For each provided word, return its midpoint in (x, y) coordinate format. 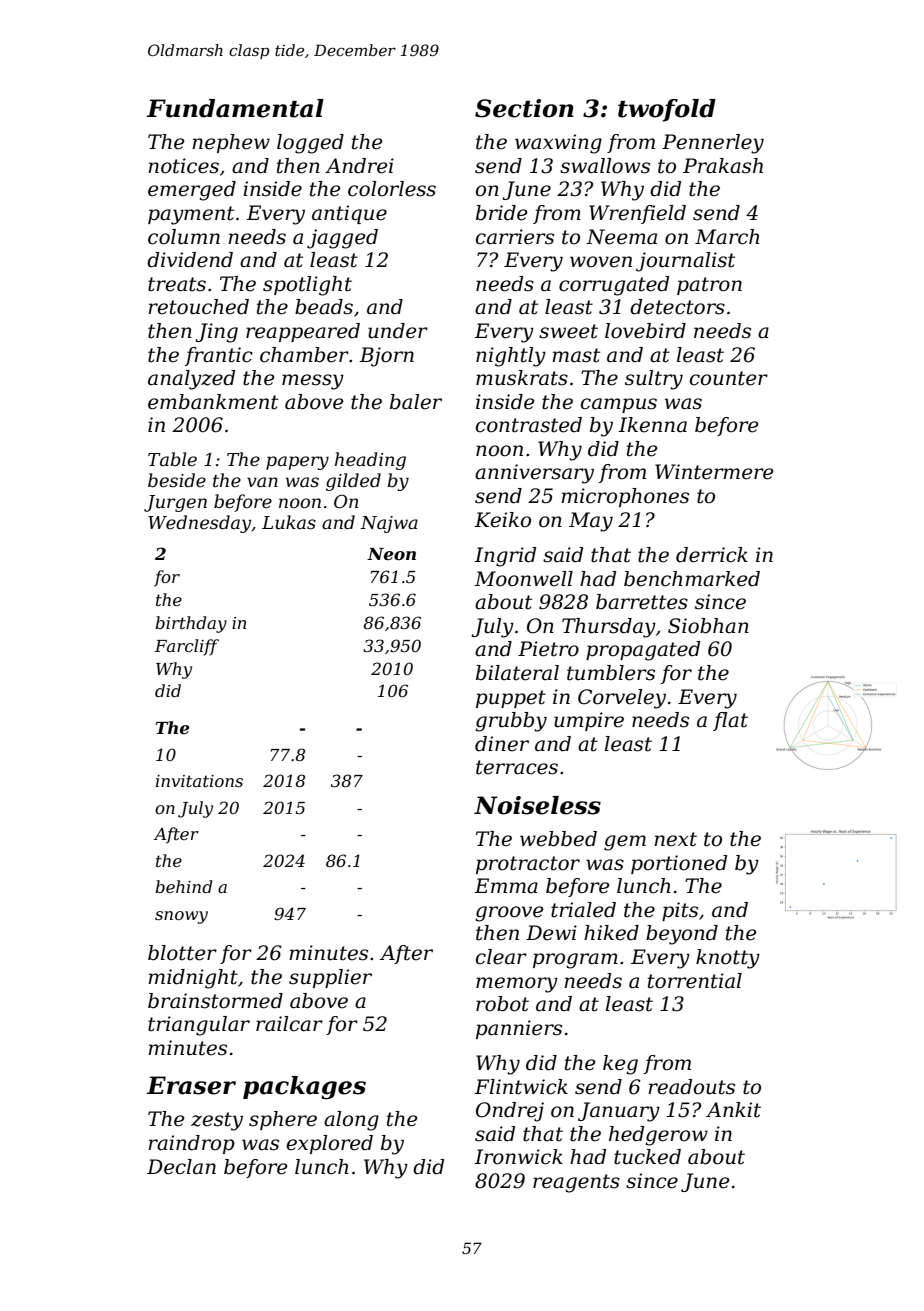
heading (370, 461)
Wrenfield (637, 214)
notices (183, 166)
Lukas (289, 522)
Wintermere (714, 472)
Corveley (622, 699)
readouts (691, 1087)
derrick (712, 555)
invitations (199, 781)
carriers (515, 237)
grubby (511, 722)
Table (172, 459)
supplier (330, 978)
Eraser (191, 1085)
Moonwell (523, 579)
